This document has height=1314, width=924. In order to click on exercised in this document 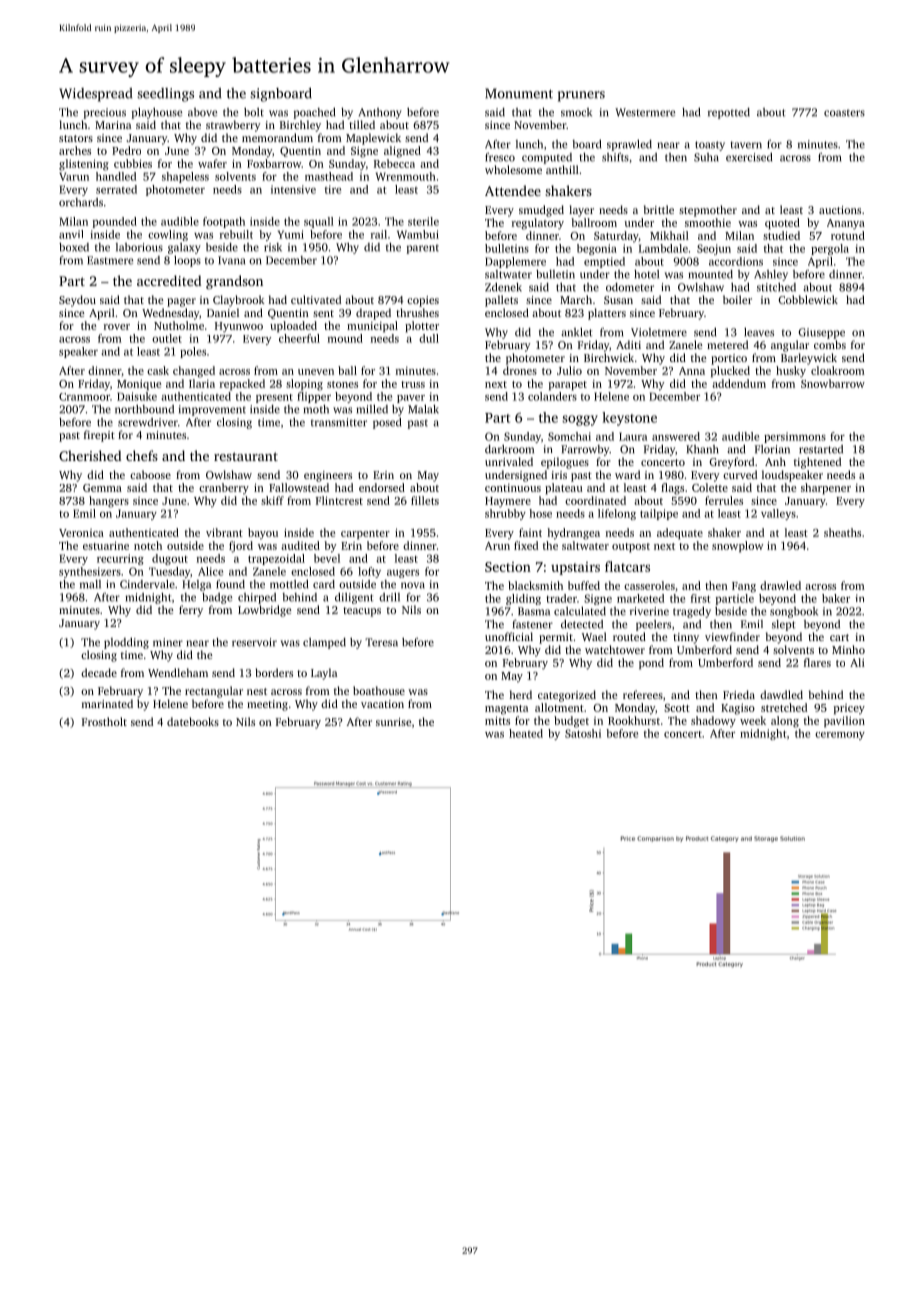, I will do `click(749, 157)`.
